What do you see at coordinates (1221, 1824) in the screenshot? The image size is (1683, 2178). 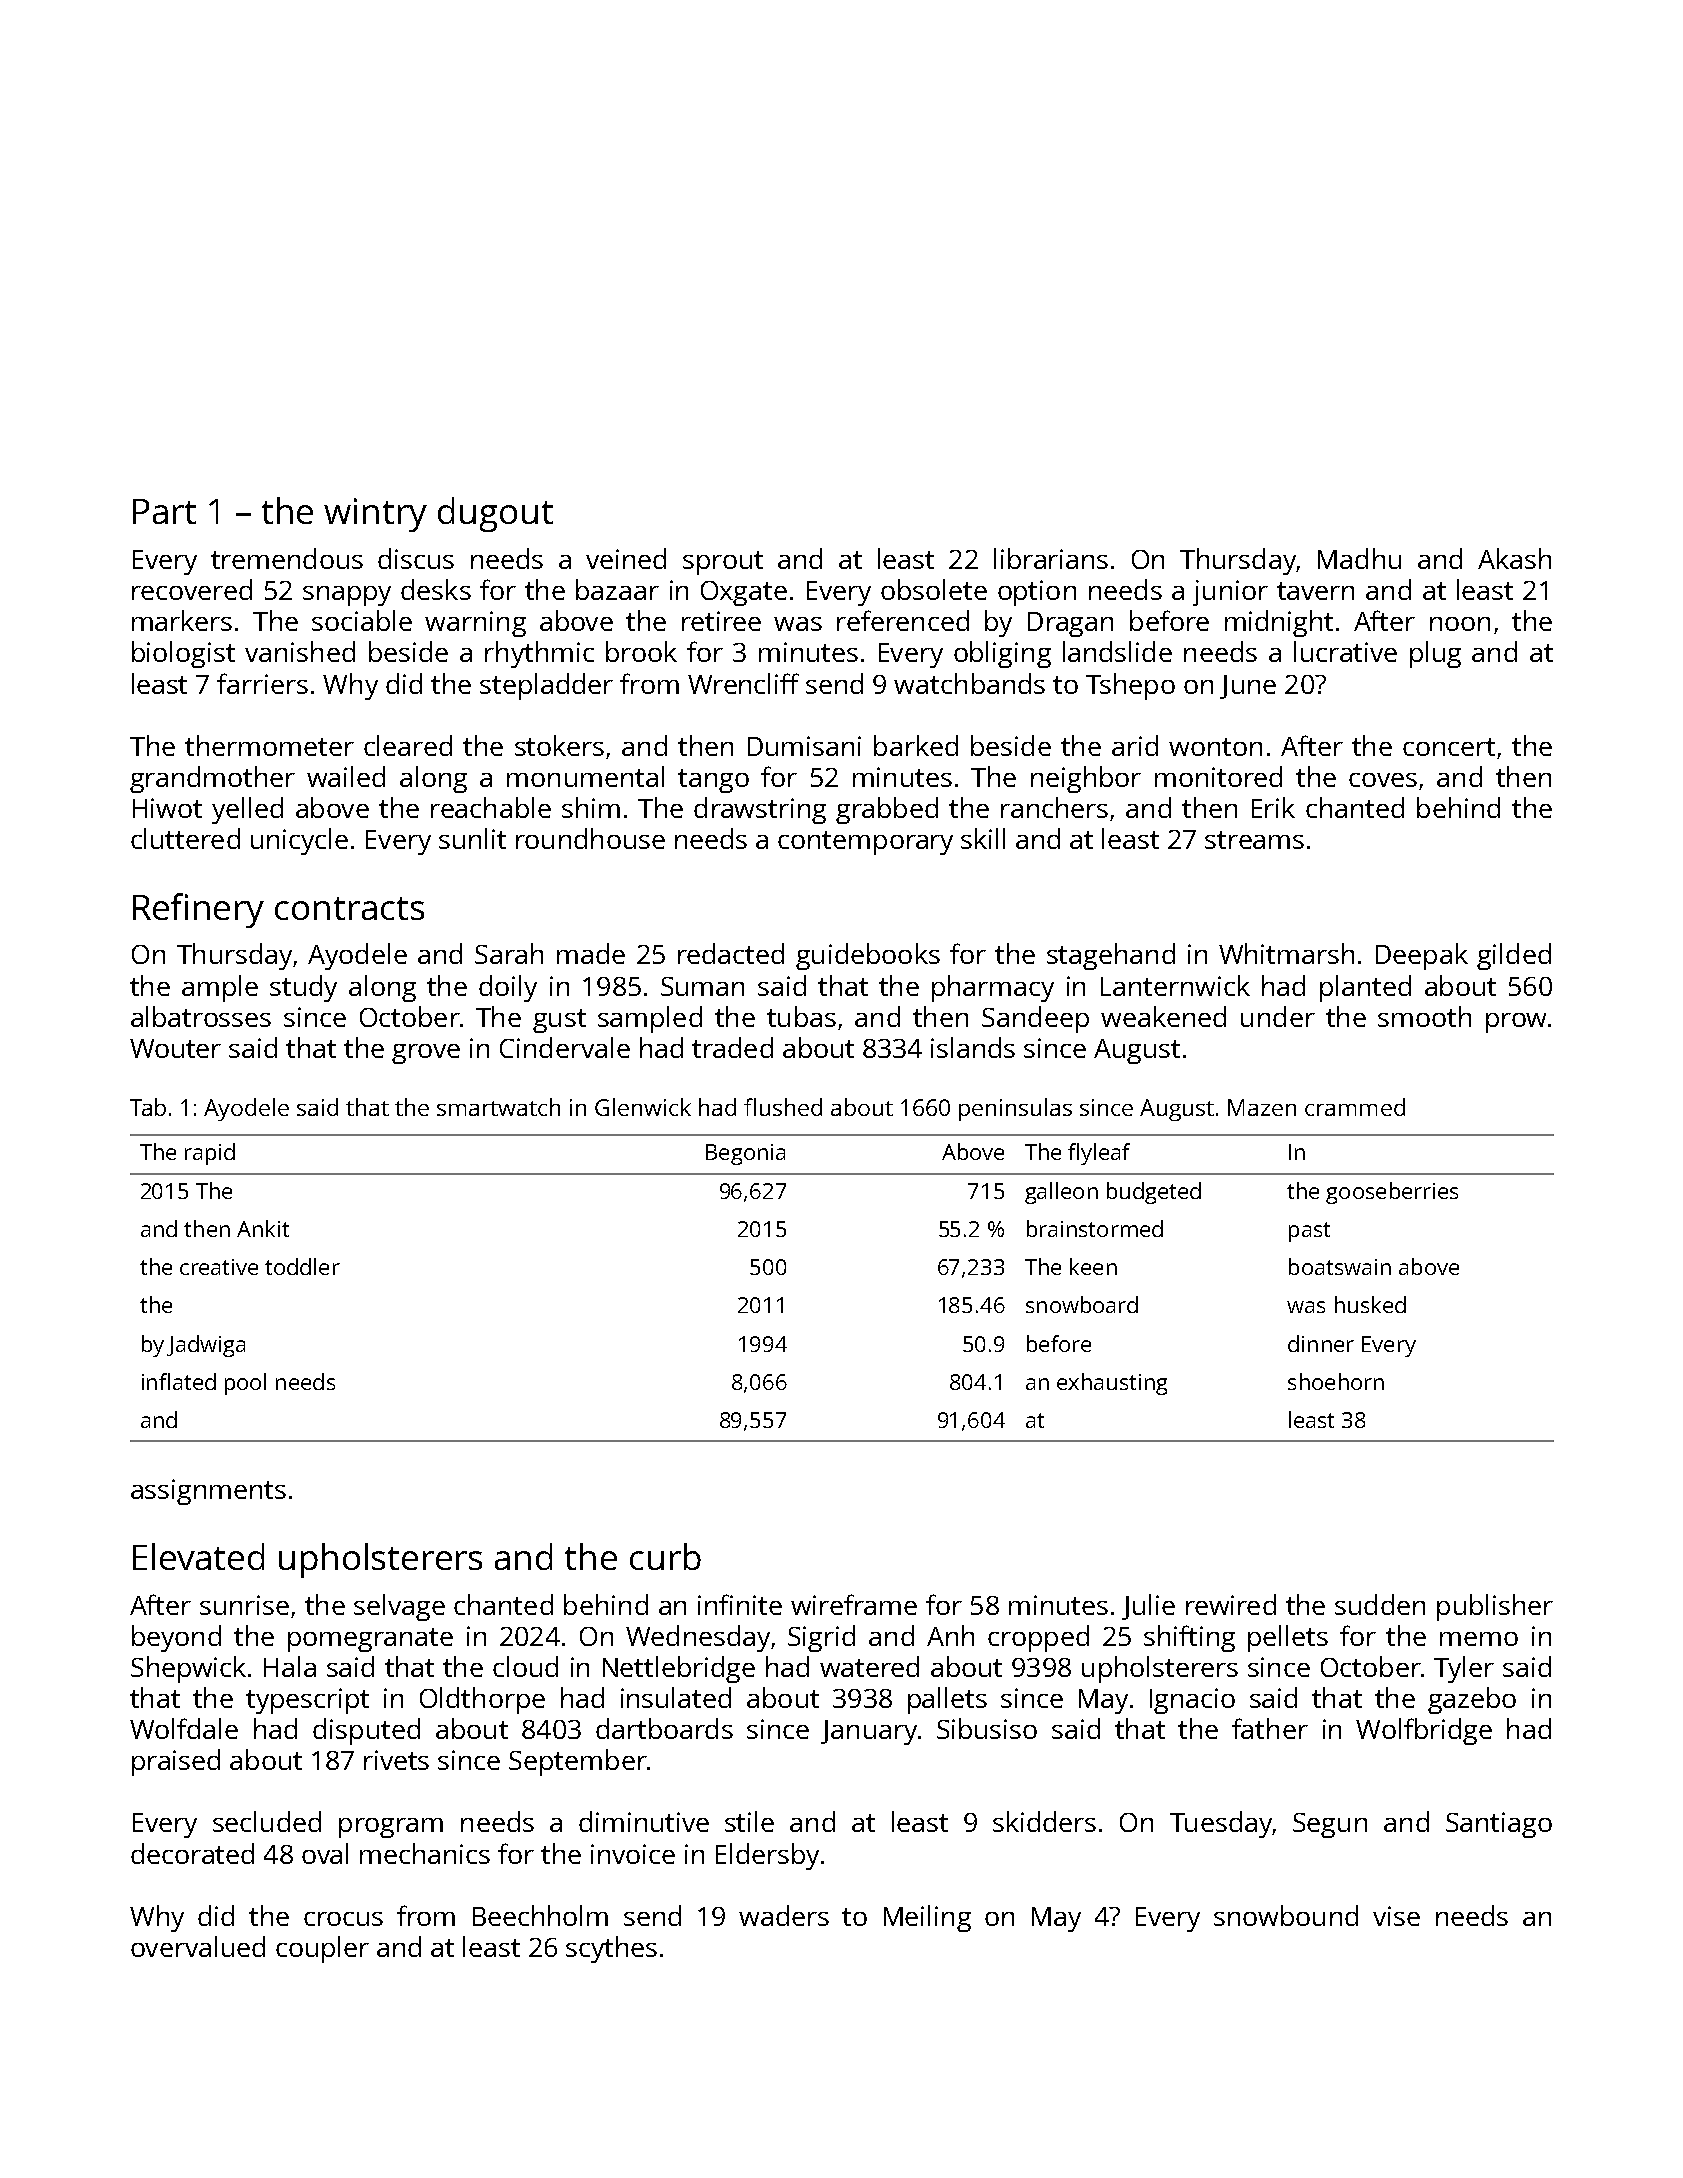 I see `Tuesday` at bounding box center [1221, 1824].
